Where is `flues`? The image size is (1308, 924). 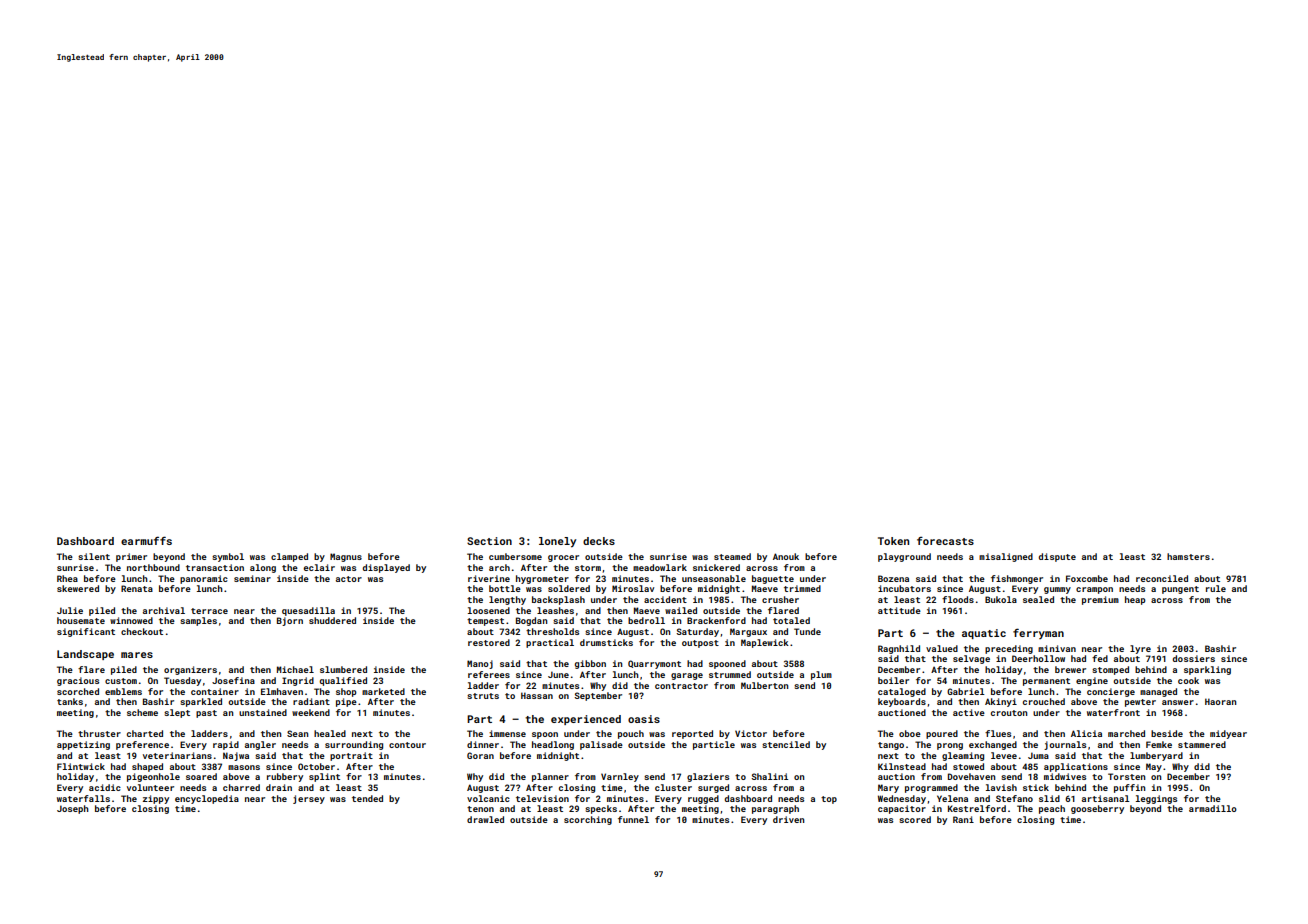 flues is located at coordinates (998, 733).
